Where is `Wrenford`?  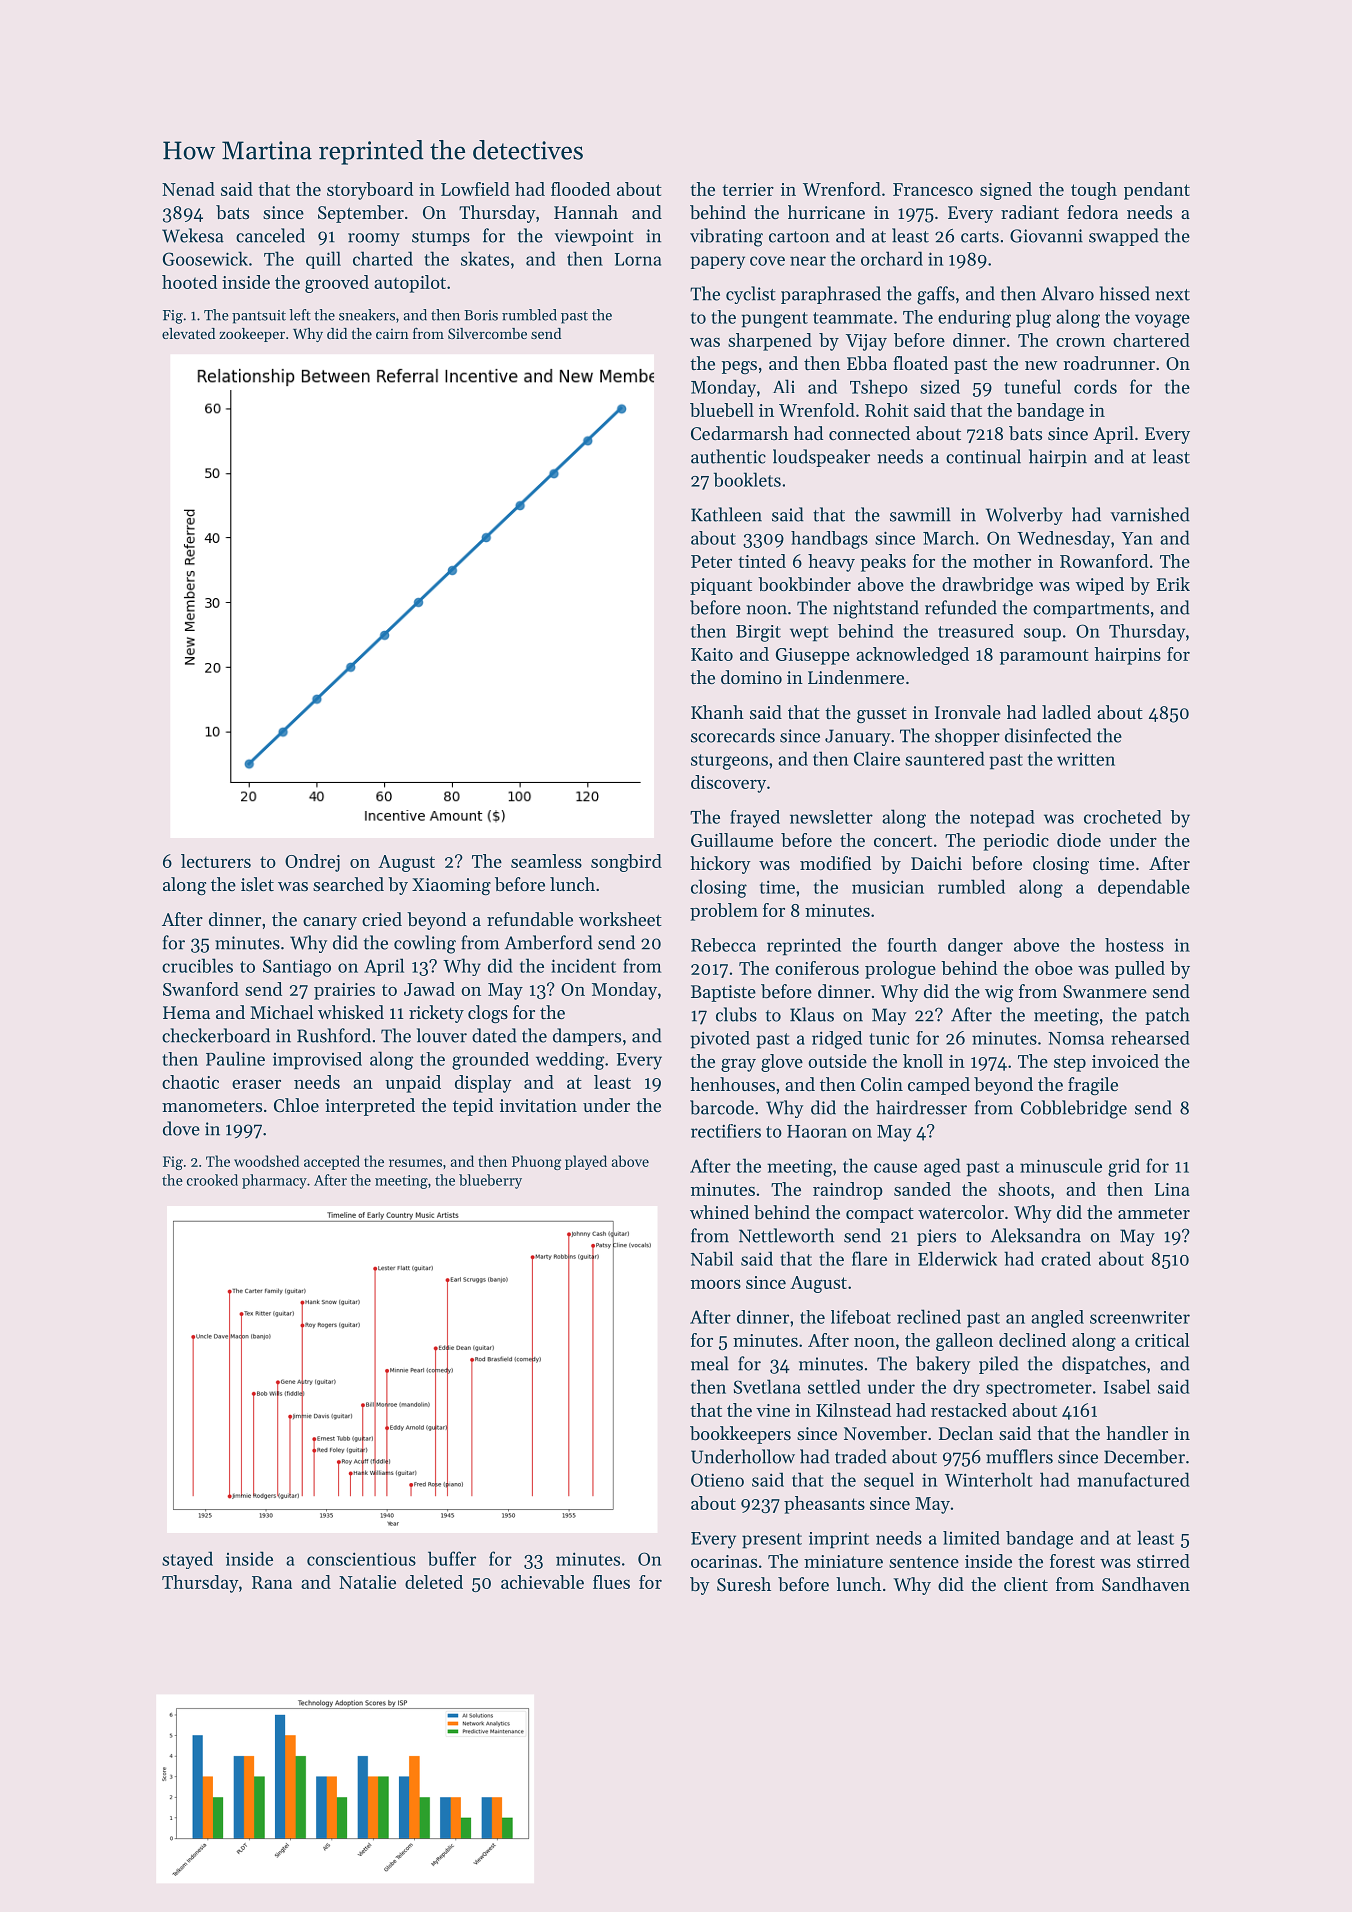 Wrenford is located at coordinates (842, 189).
